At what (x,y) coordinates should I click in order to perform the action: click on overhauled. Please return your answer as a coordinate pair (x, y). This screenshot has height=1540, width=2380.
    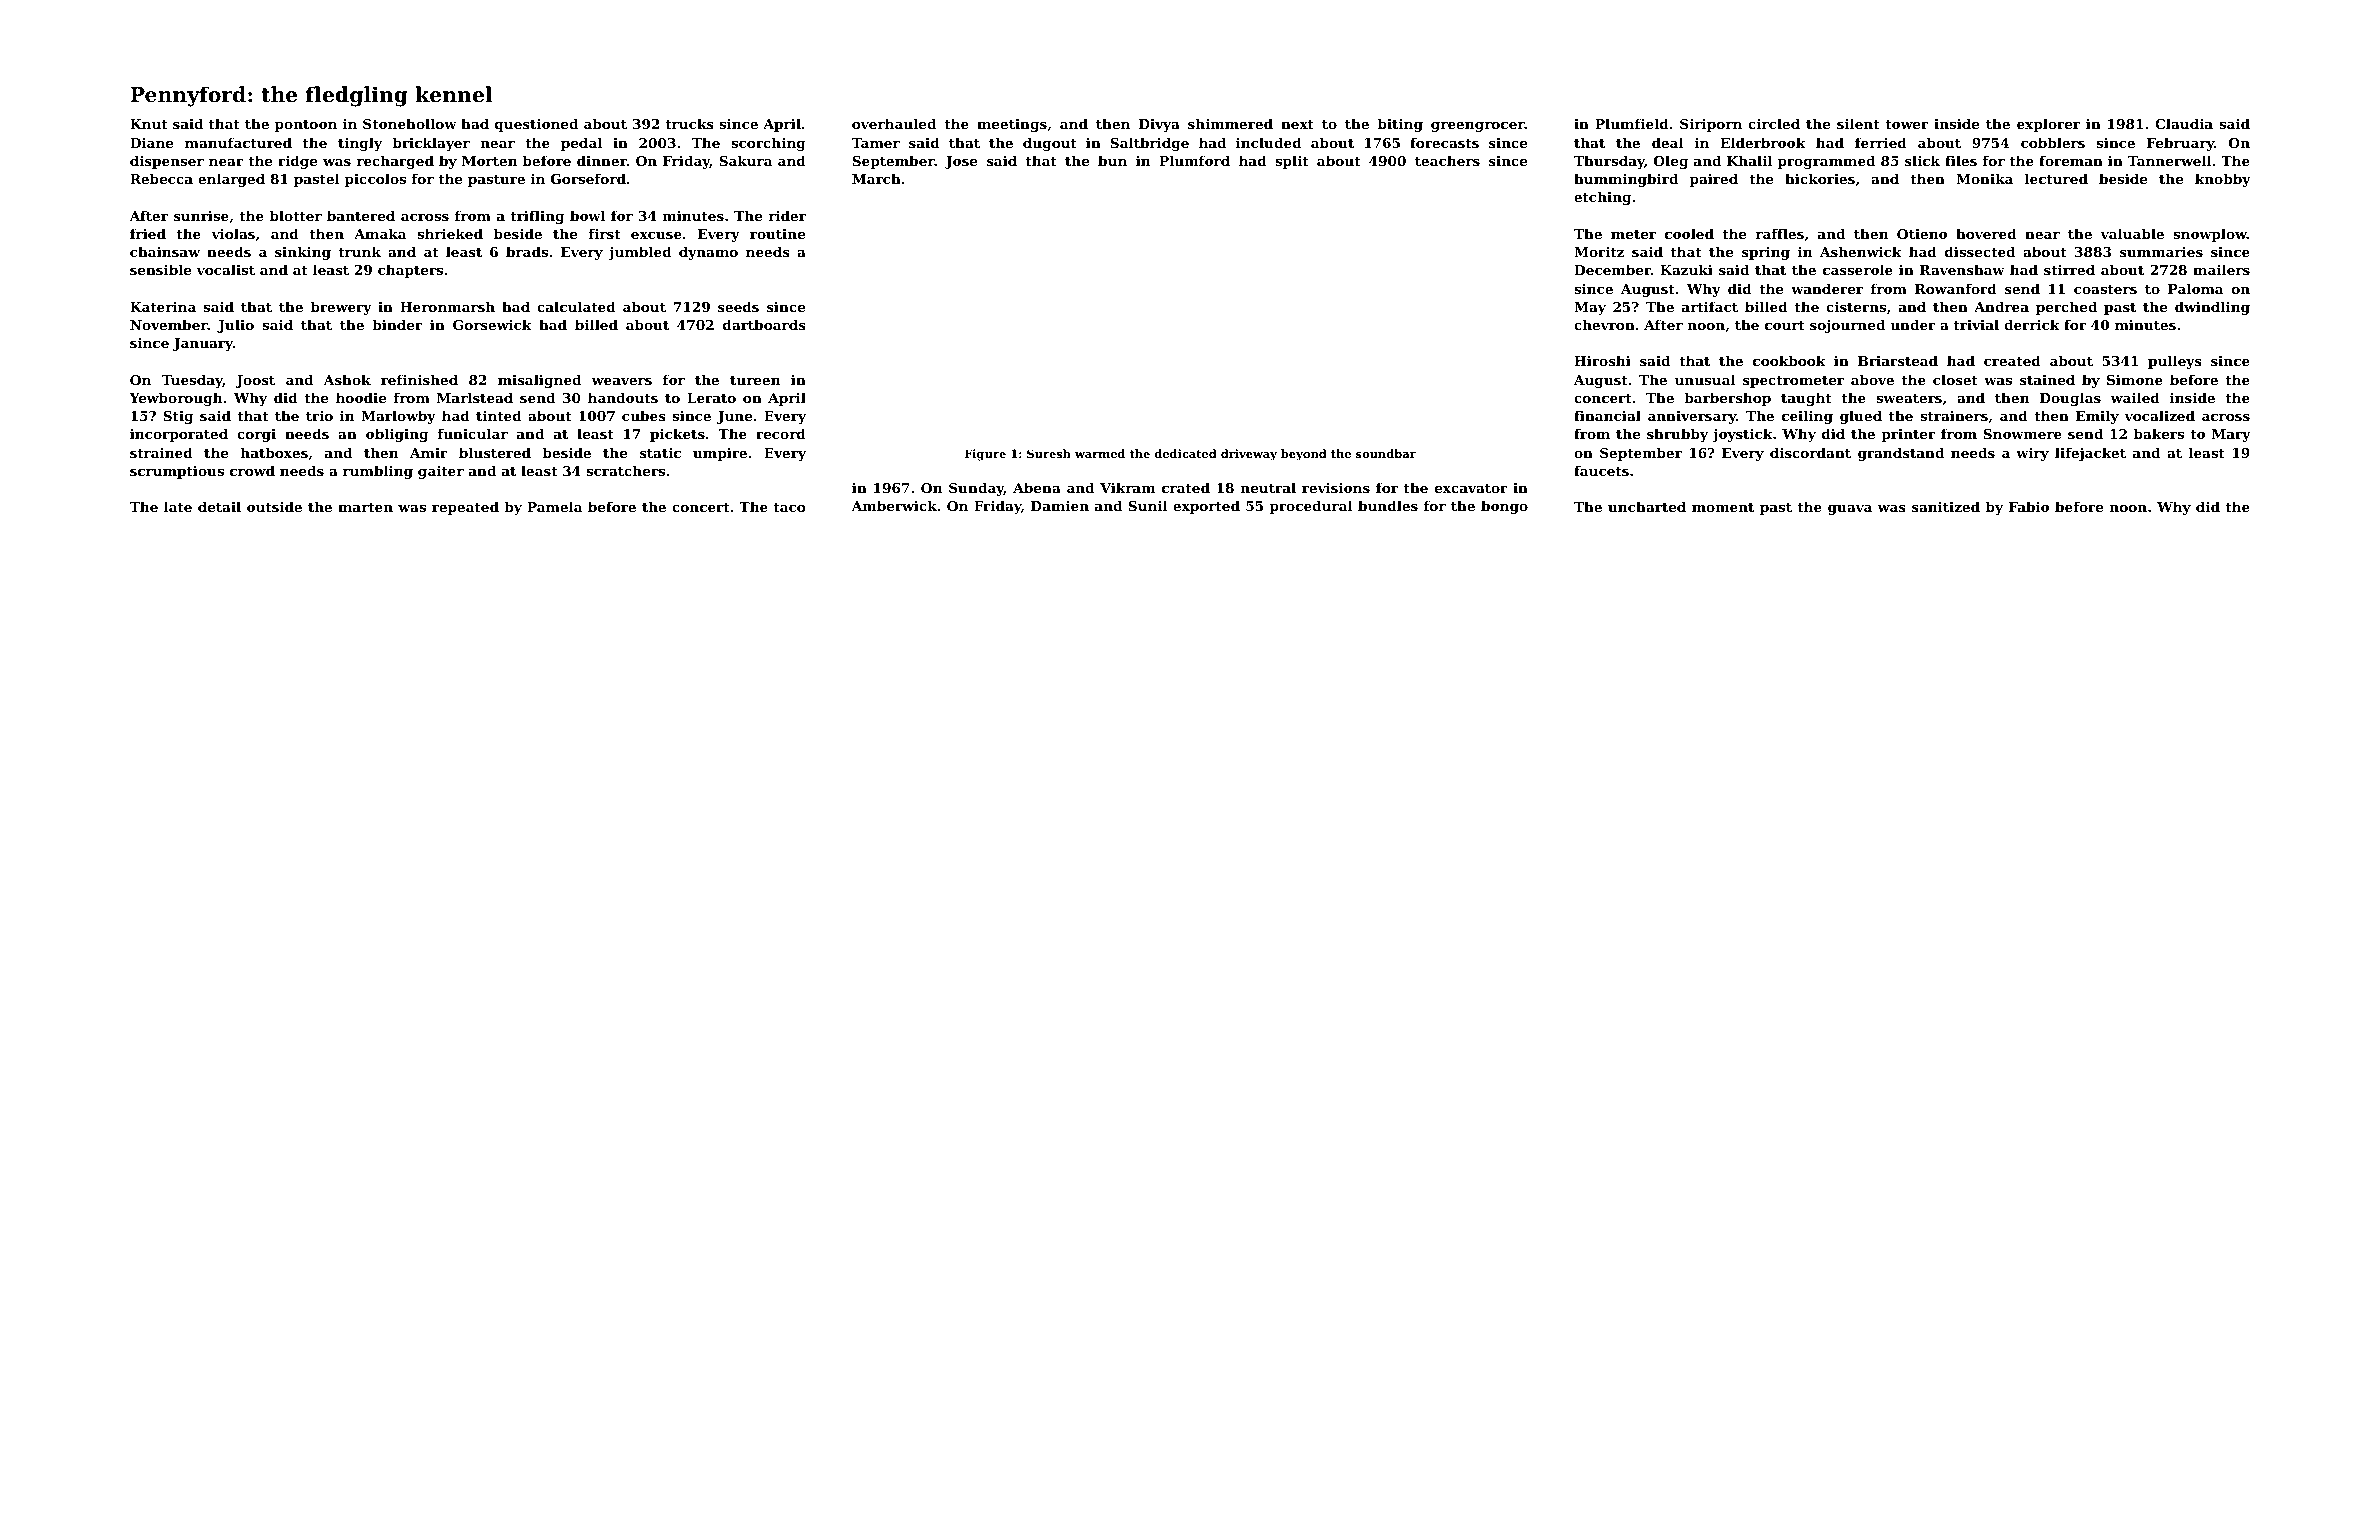
    Looking at the image, I should click on (894, 123).
